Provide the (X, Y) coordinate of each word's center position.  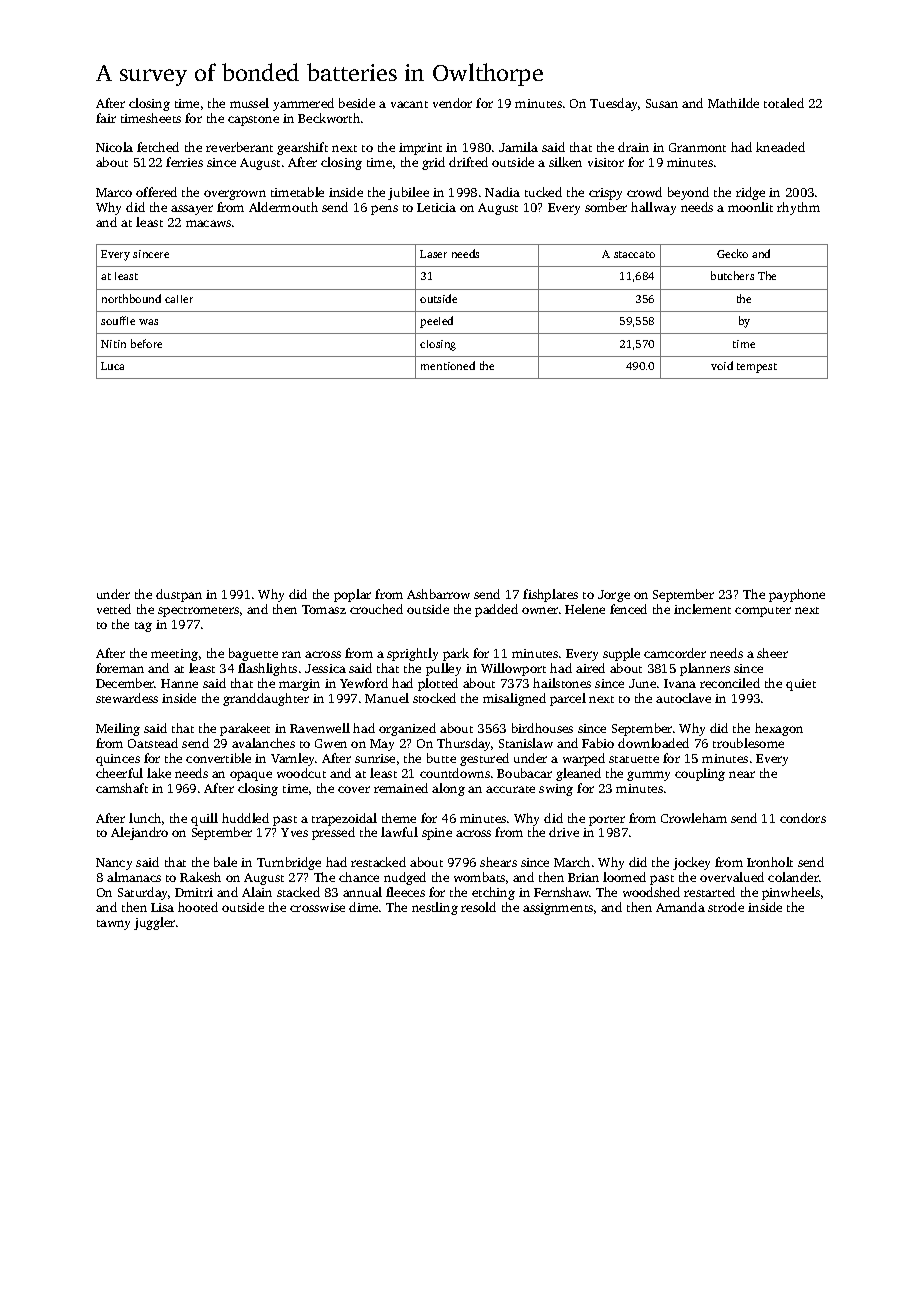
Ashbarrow (438, 594)
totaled (784, 103)
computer (763, 612)
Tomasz (324, 609)
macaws (208, 223)
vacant (409, 104)
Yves (294, 832)
